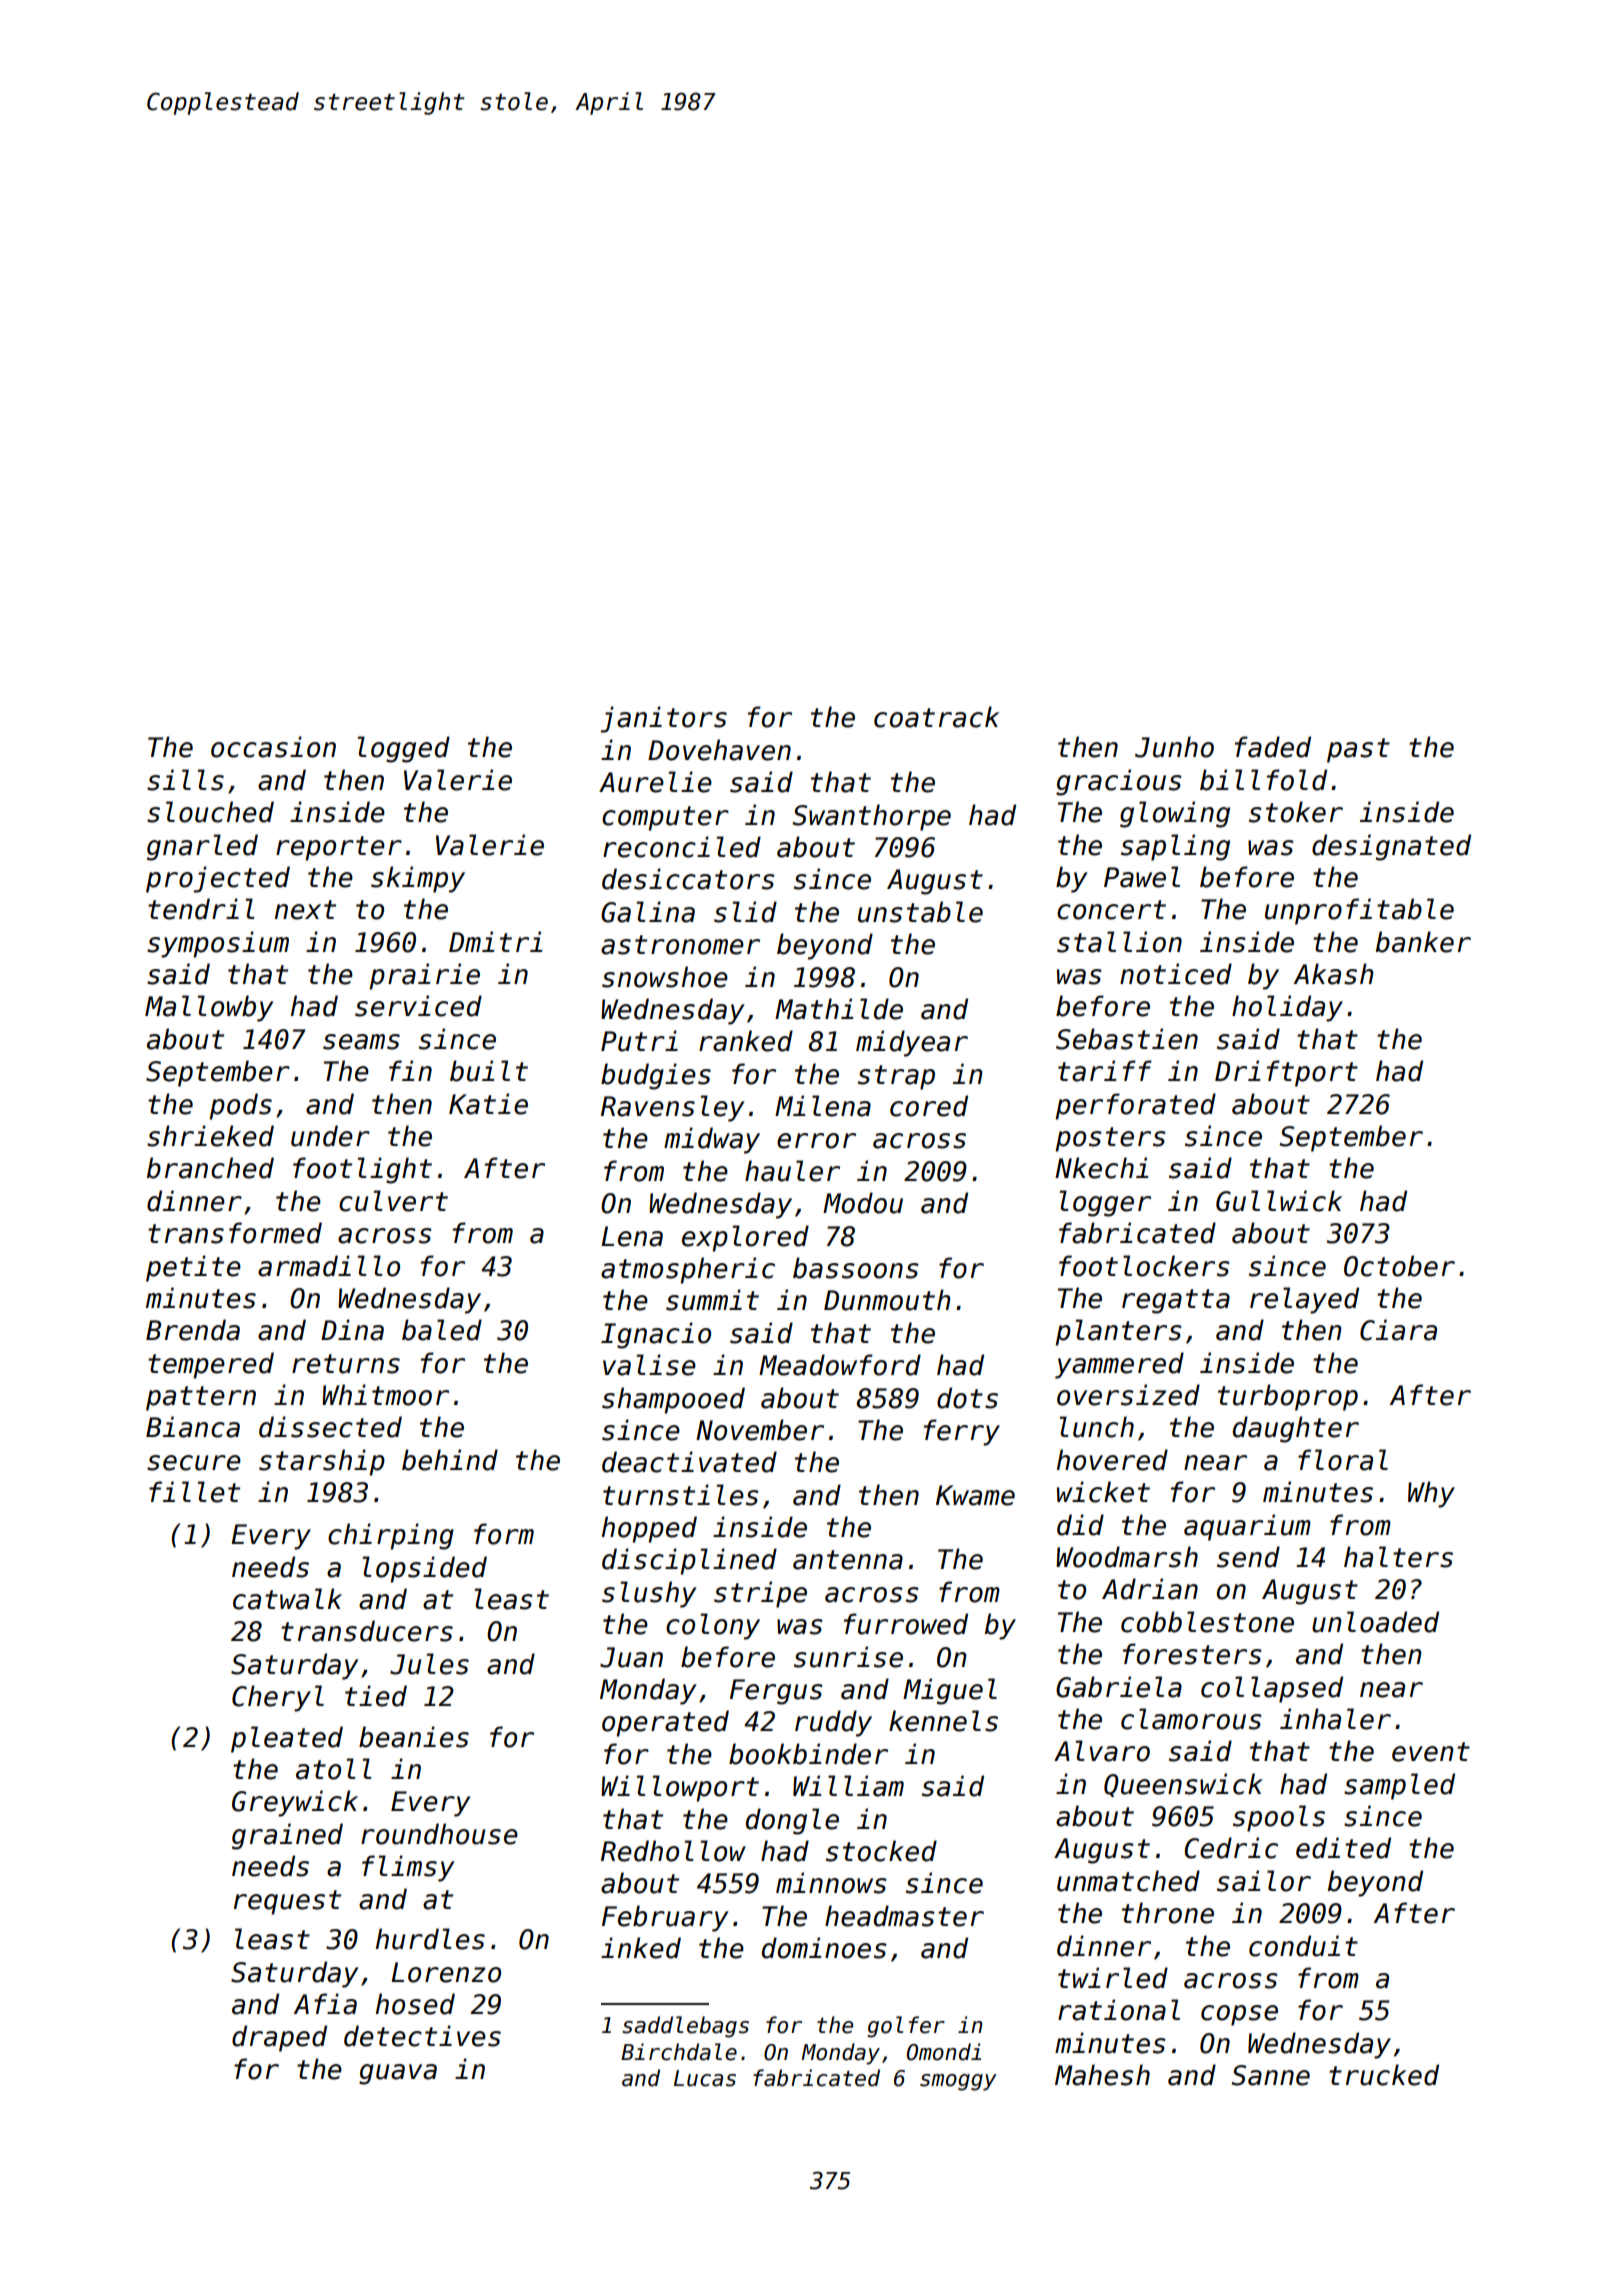  Describe the element at coordinates (664, 719) in the document. I see `janitors` at that location.
